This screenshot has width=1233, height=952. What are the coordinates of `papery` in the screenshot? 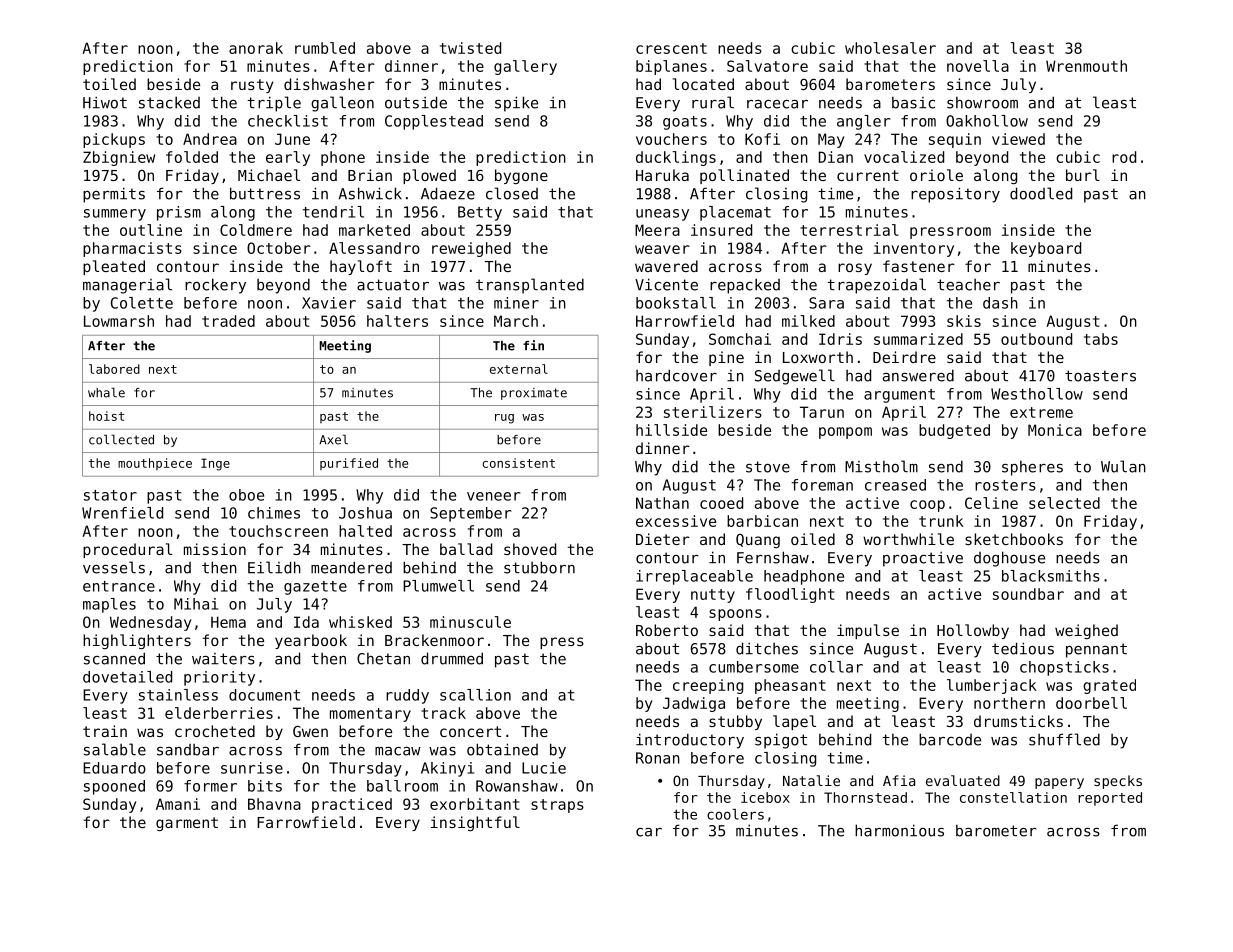 It's located at (1059, 783).
